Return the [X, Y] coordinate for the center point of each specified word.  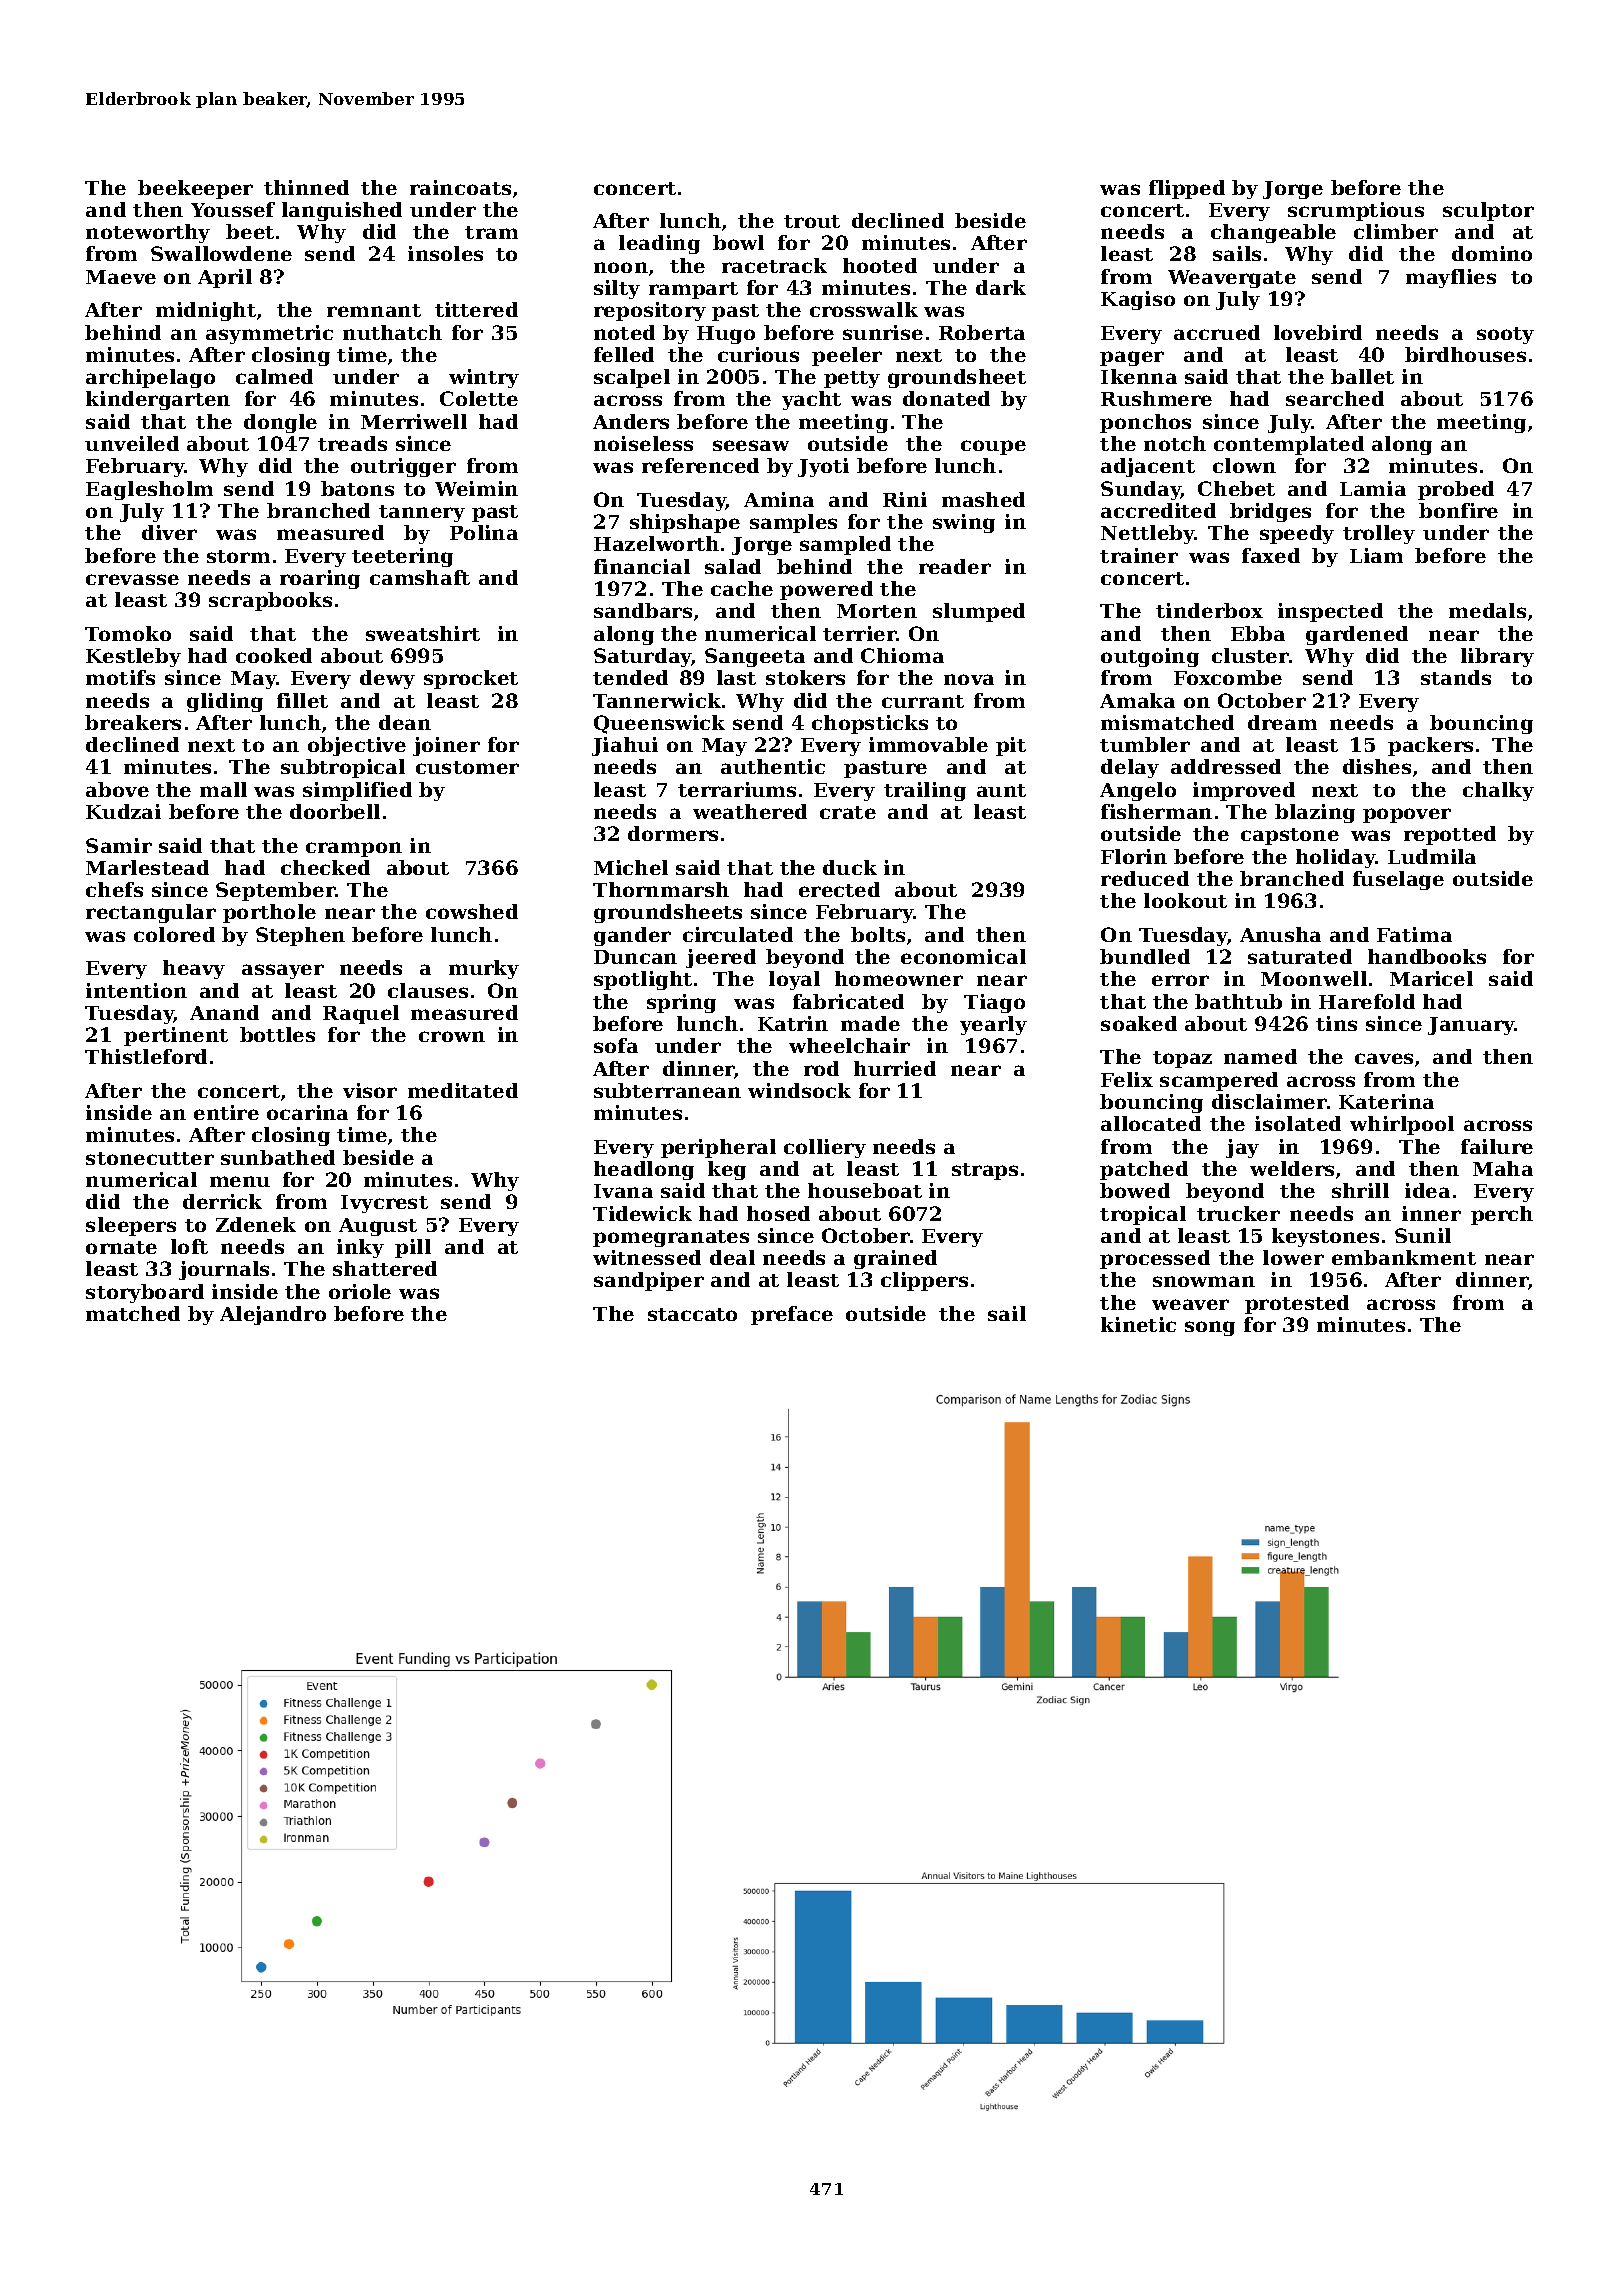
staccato [692, 1314]
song [1210, 1328]
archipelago [150, 378]
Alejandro [273, 1315]
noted [624, 332]
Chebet [1236, 488]
